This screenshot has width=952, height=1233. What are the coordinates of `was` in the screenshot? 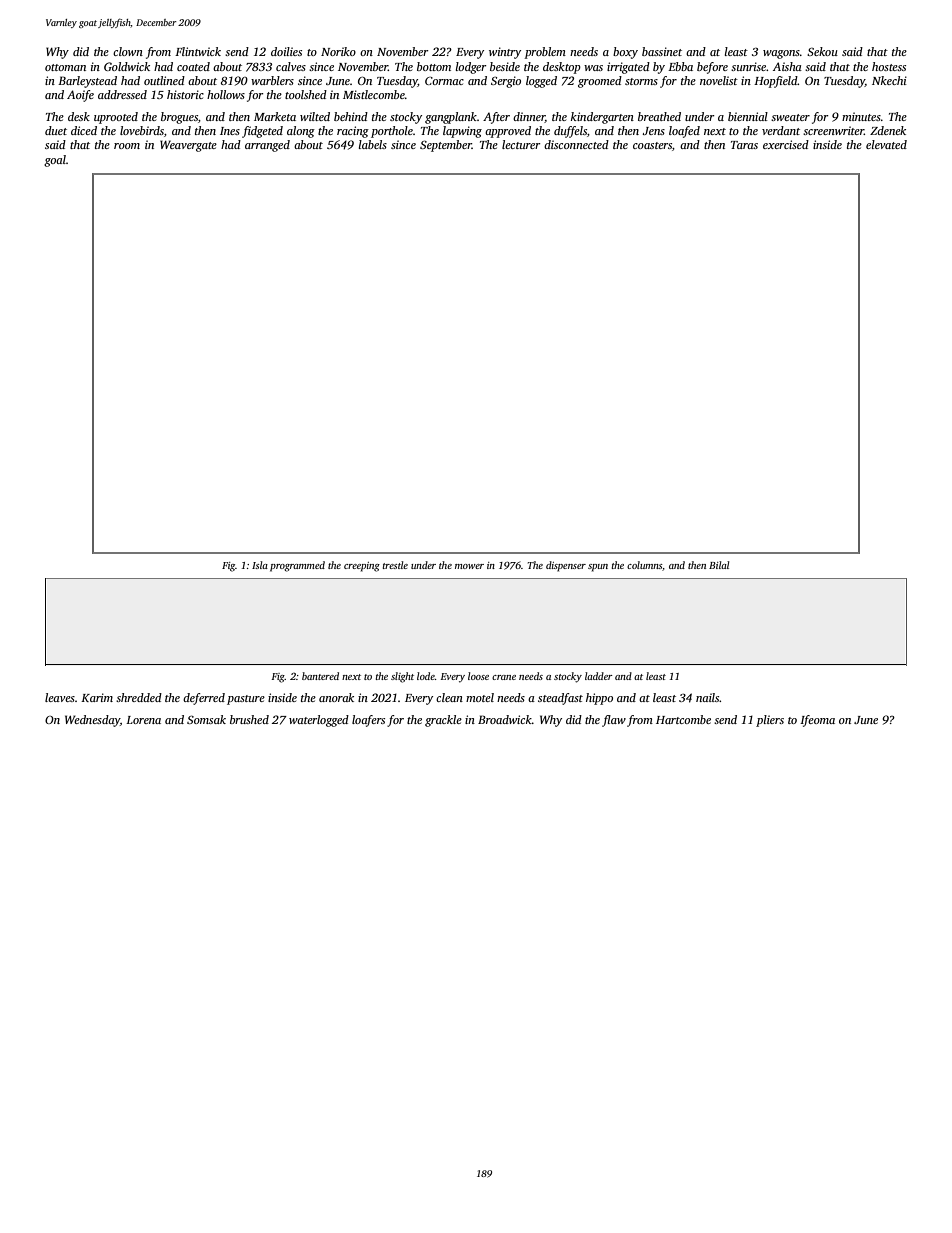 It's located at (593, 68).
